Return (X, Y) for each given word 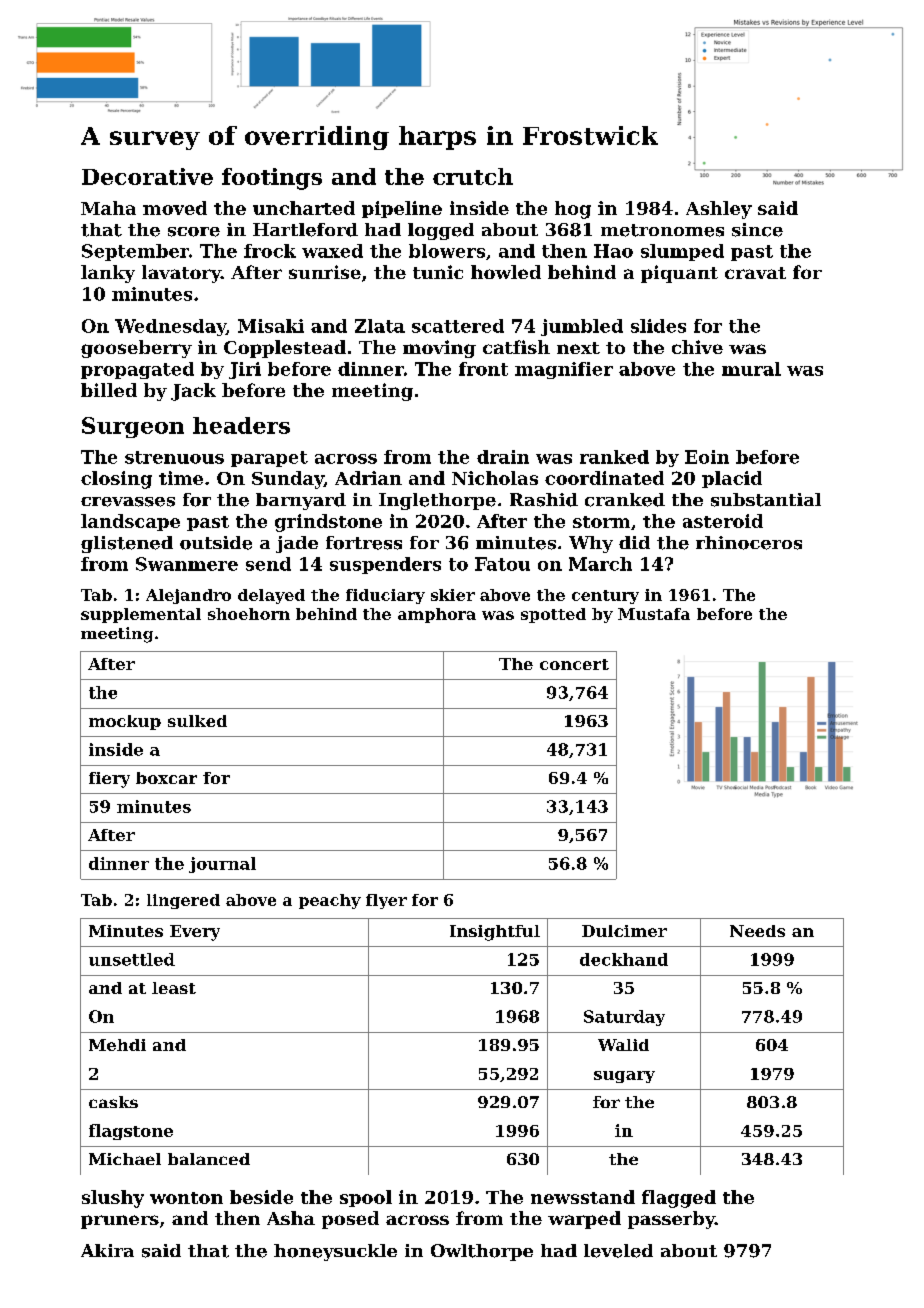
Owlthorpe (482, 1252)
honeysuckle (335, 1252)
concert (574, 664)
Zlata (380, 326)
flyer (386, 901)
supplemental (141, 615)
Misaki (271, 326)
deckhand (624, 959)
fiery (109, 780)
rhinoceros (749, 543)
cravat (755, 273)
